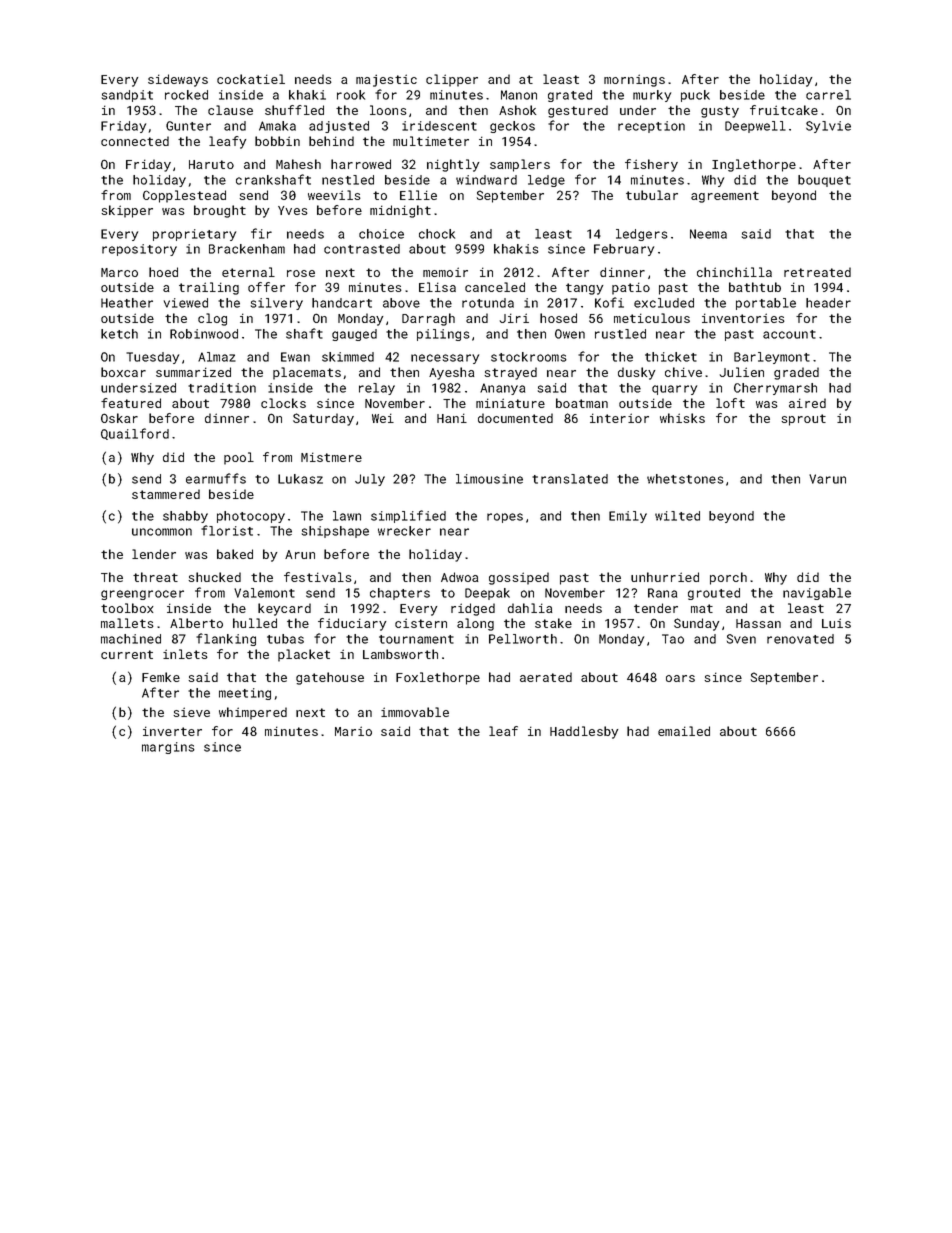  What do you see at coordinates (214, 577) in the page?
I see `shucked` at bounding box center [214, 577].
